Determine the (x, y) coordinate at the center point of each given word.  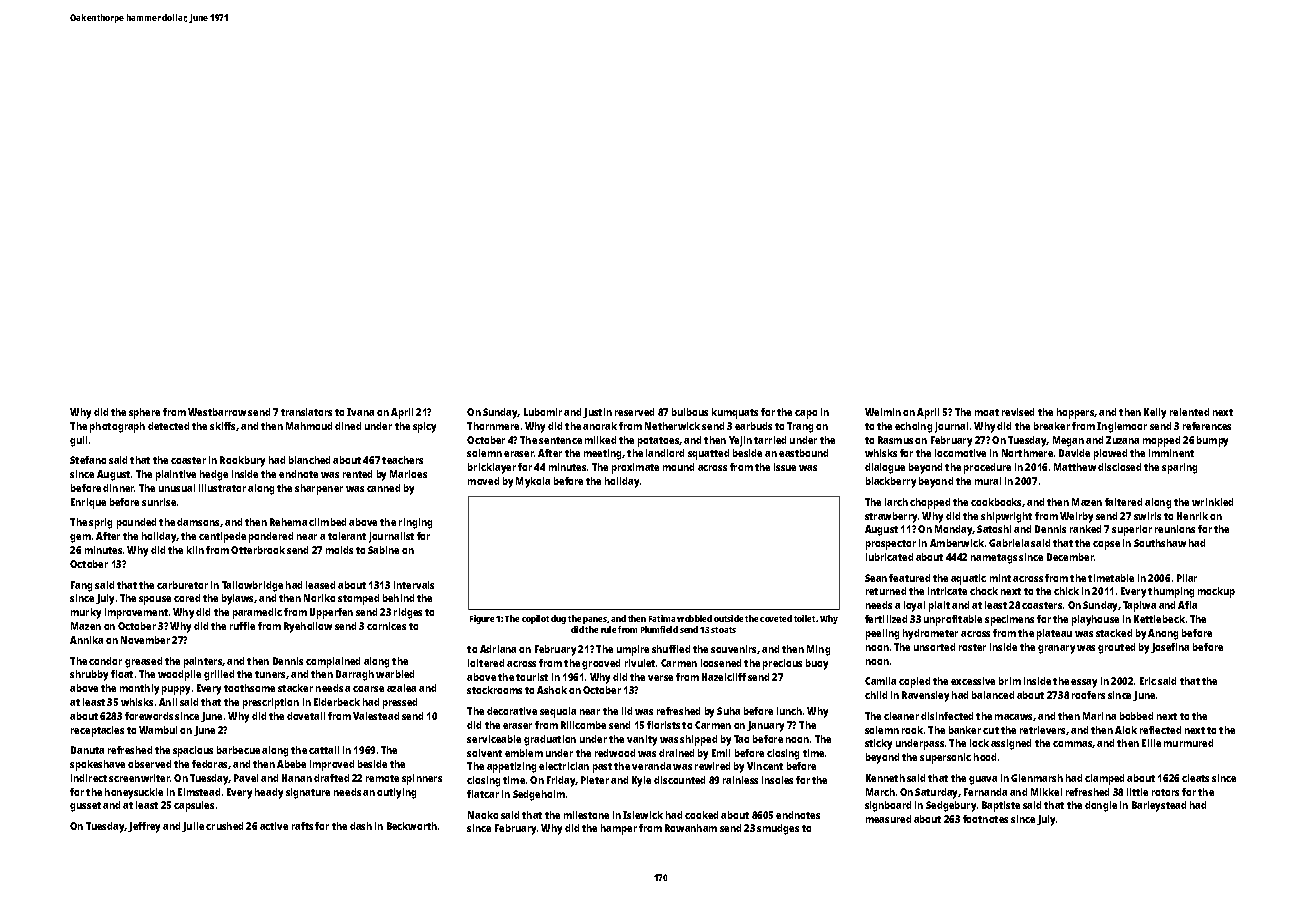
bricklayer (492, 468)
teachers (402, 460)
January (765, 726)
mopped (1161, 441)
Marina (1099, 716)
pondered (271, 537)
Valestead (376, 716)
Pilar (1187, 578)
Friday (561, 781)
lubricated (889, 557)
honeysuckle (134, 793)
